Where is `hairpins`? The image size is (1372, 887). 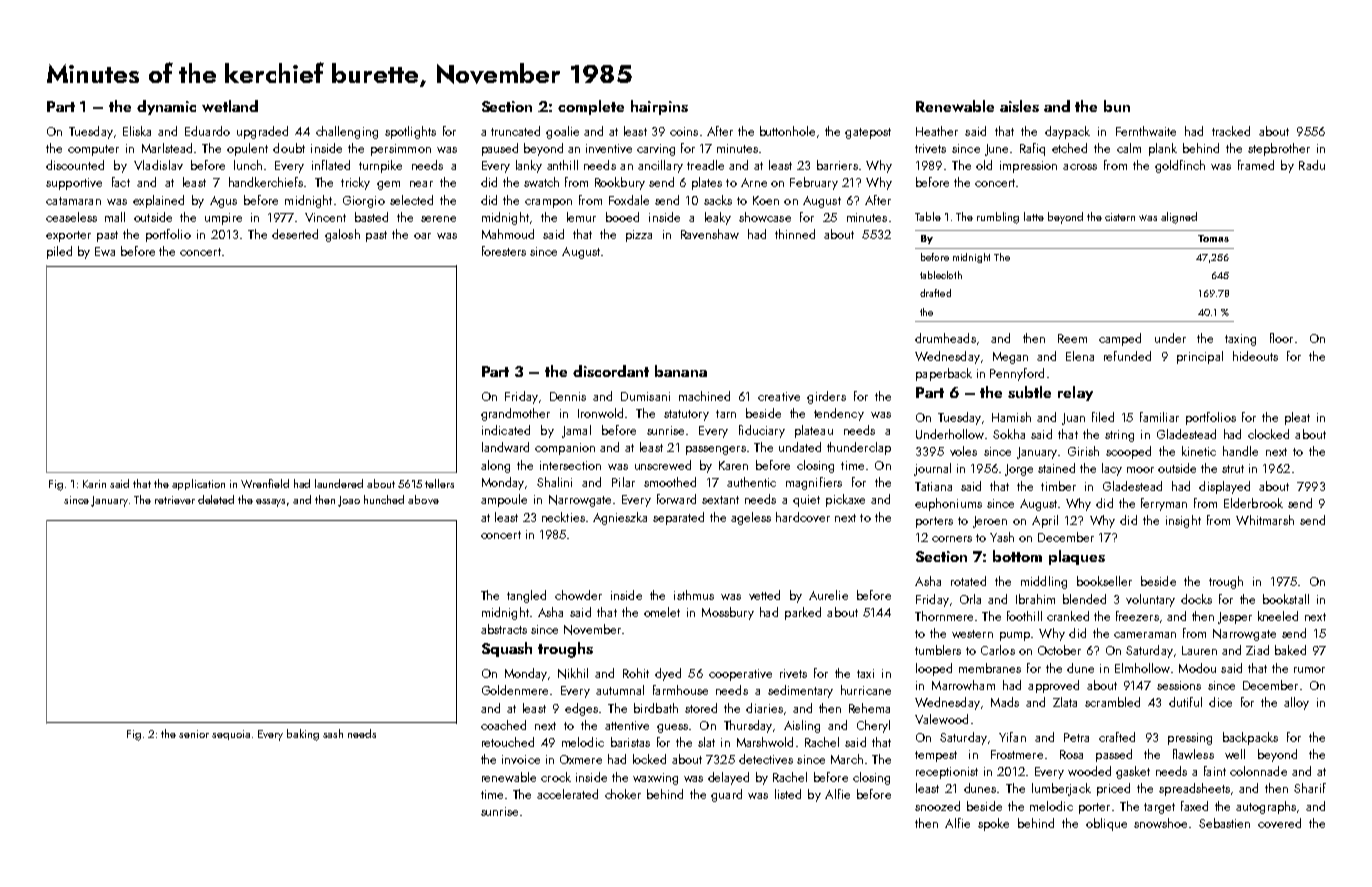
hairpins is located at coordinates (659, 107).
